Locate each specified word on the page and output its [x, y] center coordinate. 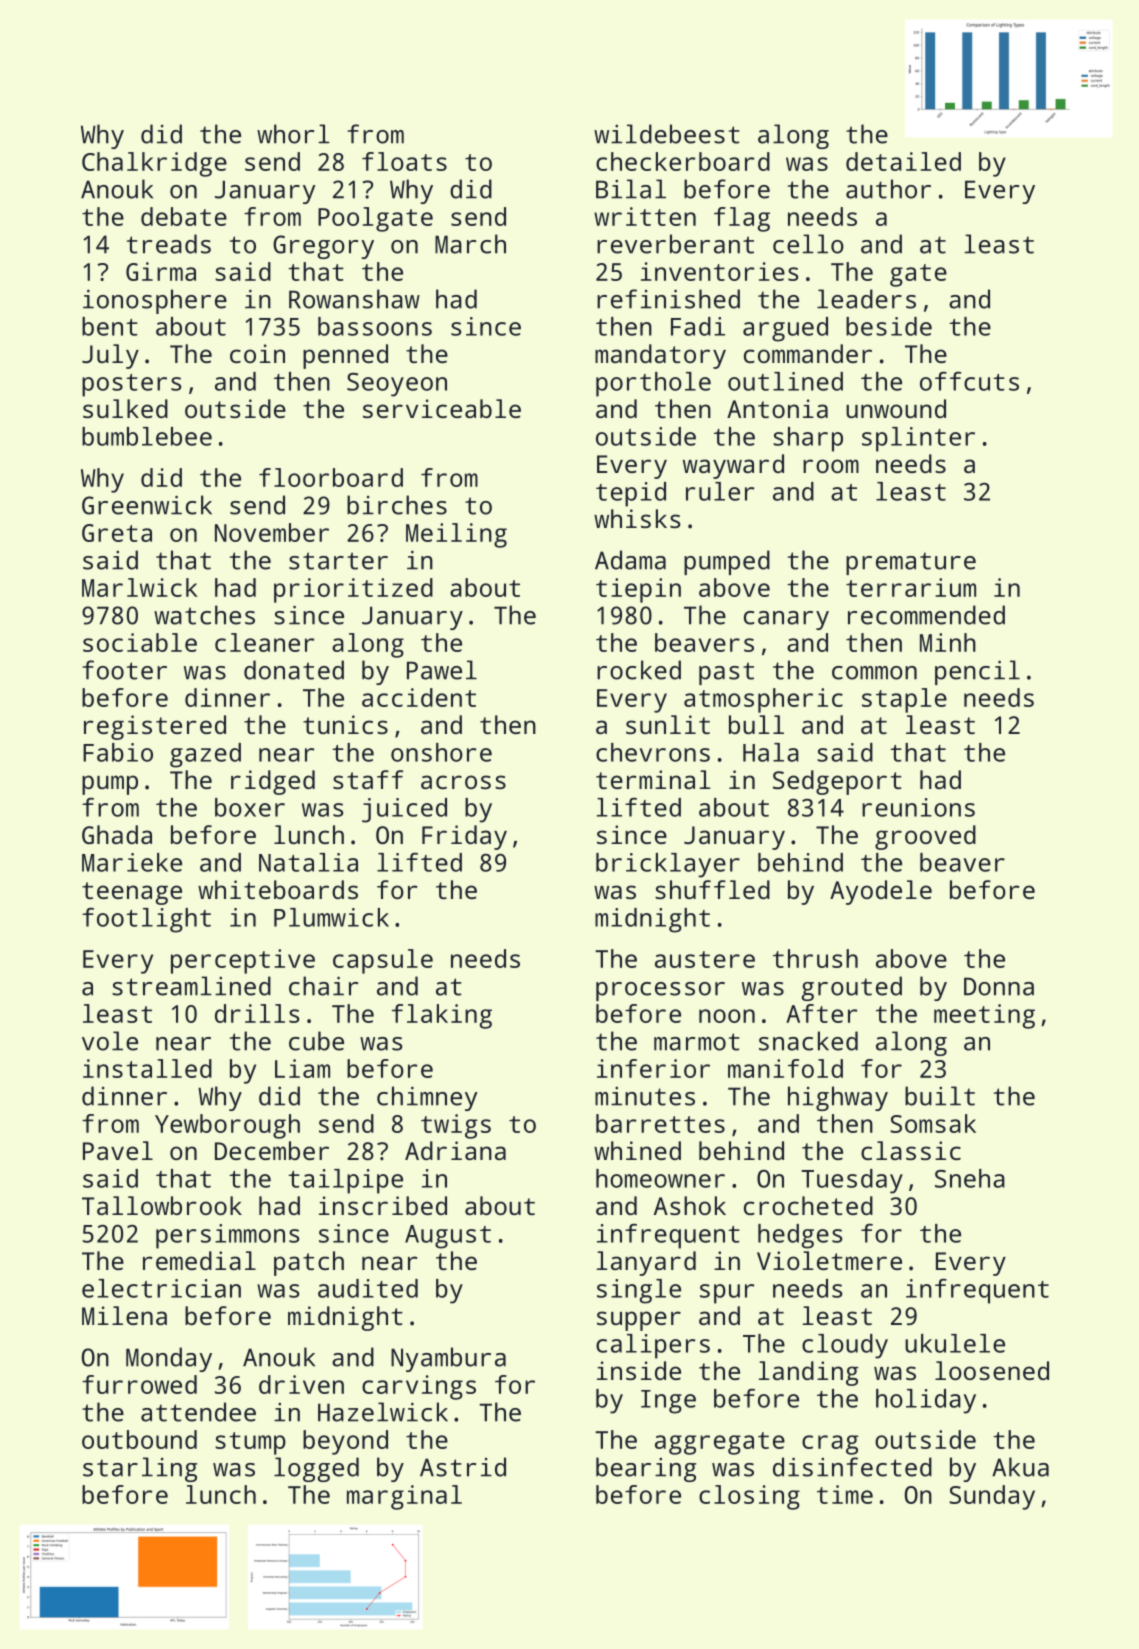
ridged [273, 782]
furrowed [139, 1384]
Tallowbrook [162, 1205]
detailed [903, 161]
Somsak [933, 1123]
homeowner [660, 1178]
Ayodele [881, 892]
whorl [293, 134]
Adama [630, 560]
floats [404, 161]
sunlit [668, 724]
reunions [918, 807]
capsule [383, 961]
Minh [948, 642]
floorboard [331, 477]
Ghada [117, 834]
